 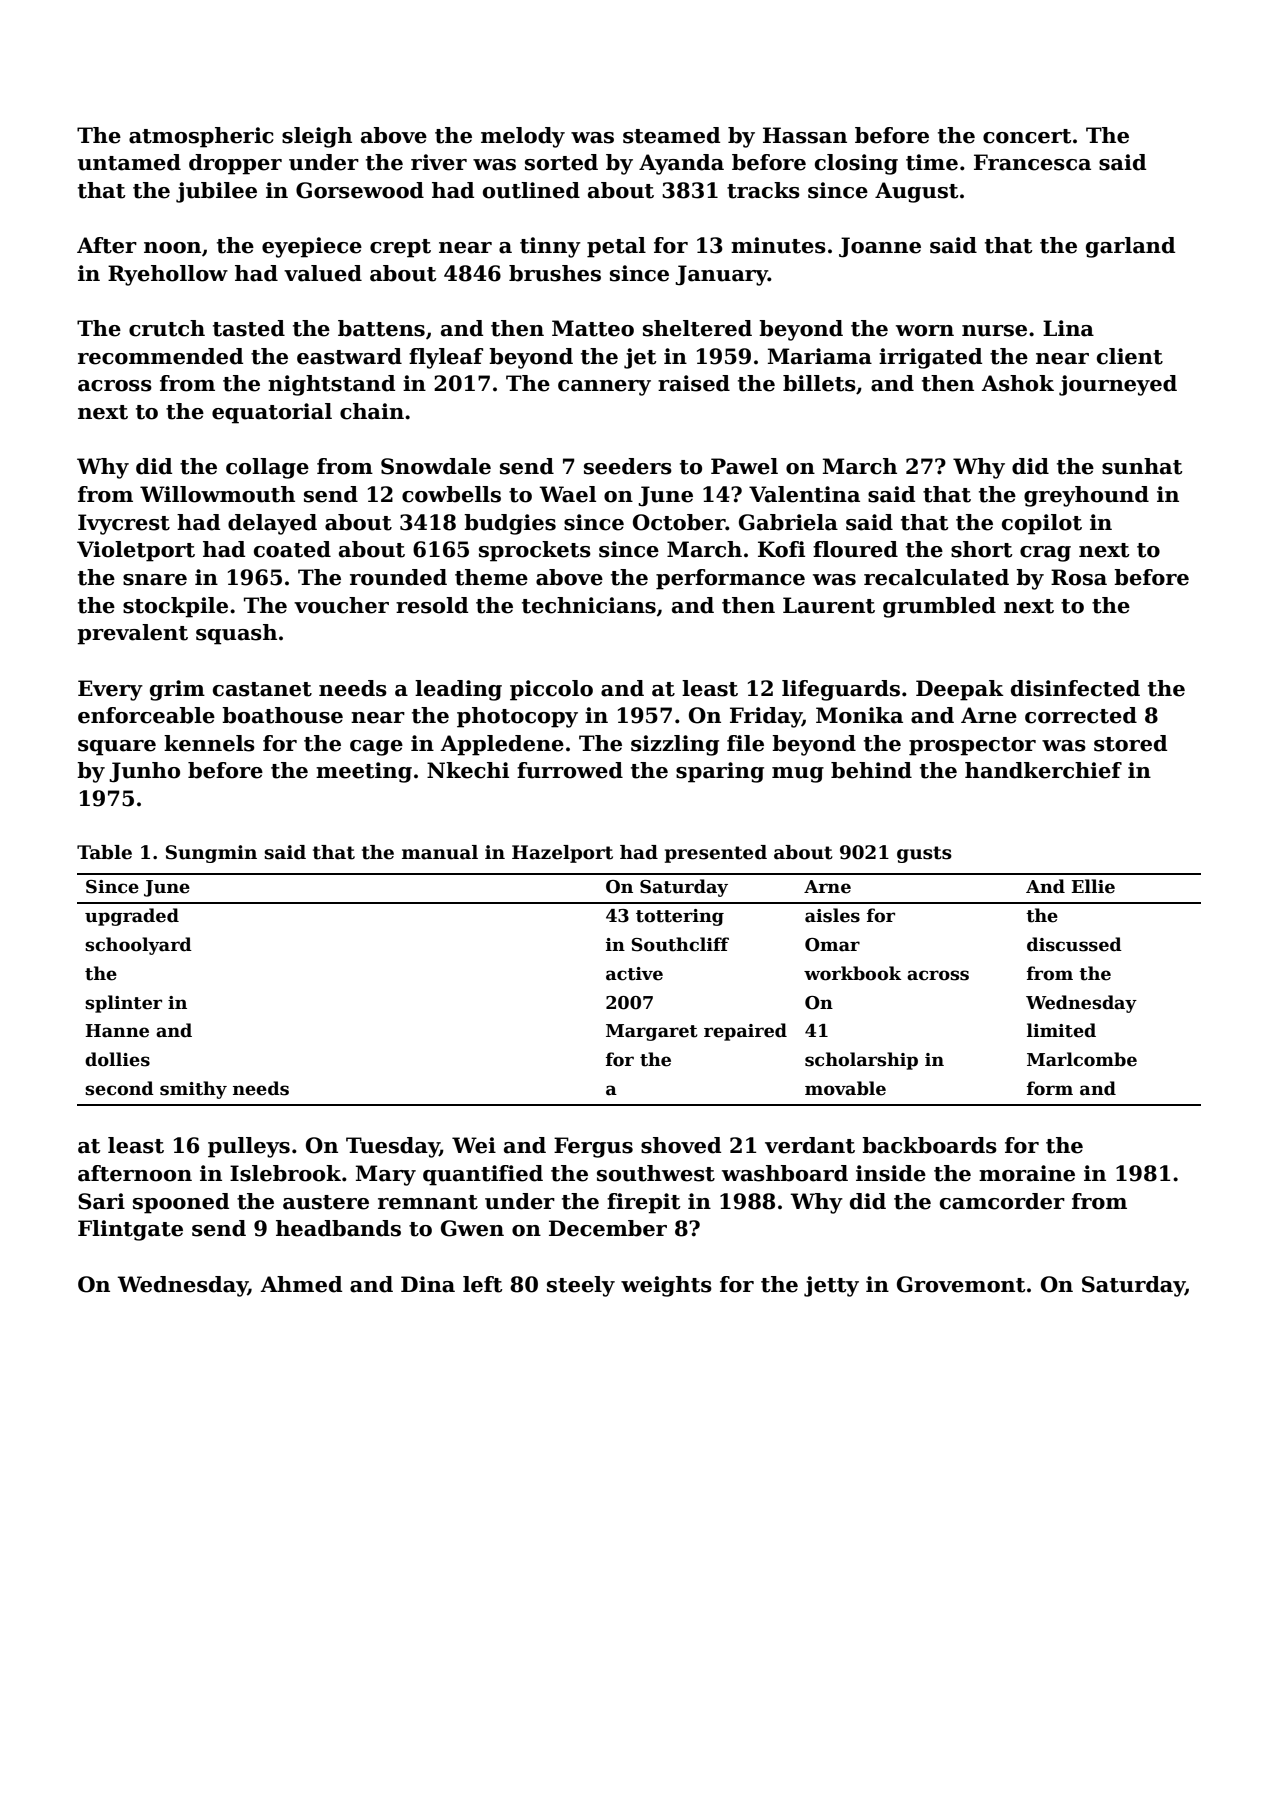 I want to click on limited, so click(x=1061, y=1030).
